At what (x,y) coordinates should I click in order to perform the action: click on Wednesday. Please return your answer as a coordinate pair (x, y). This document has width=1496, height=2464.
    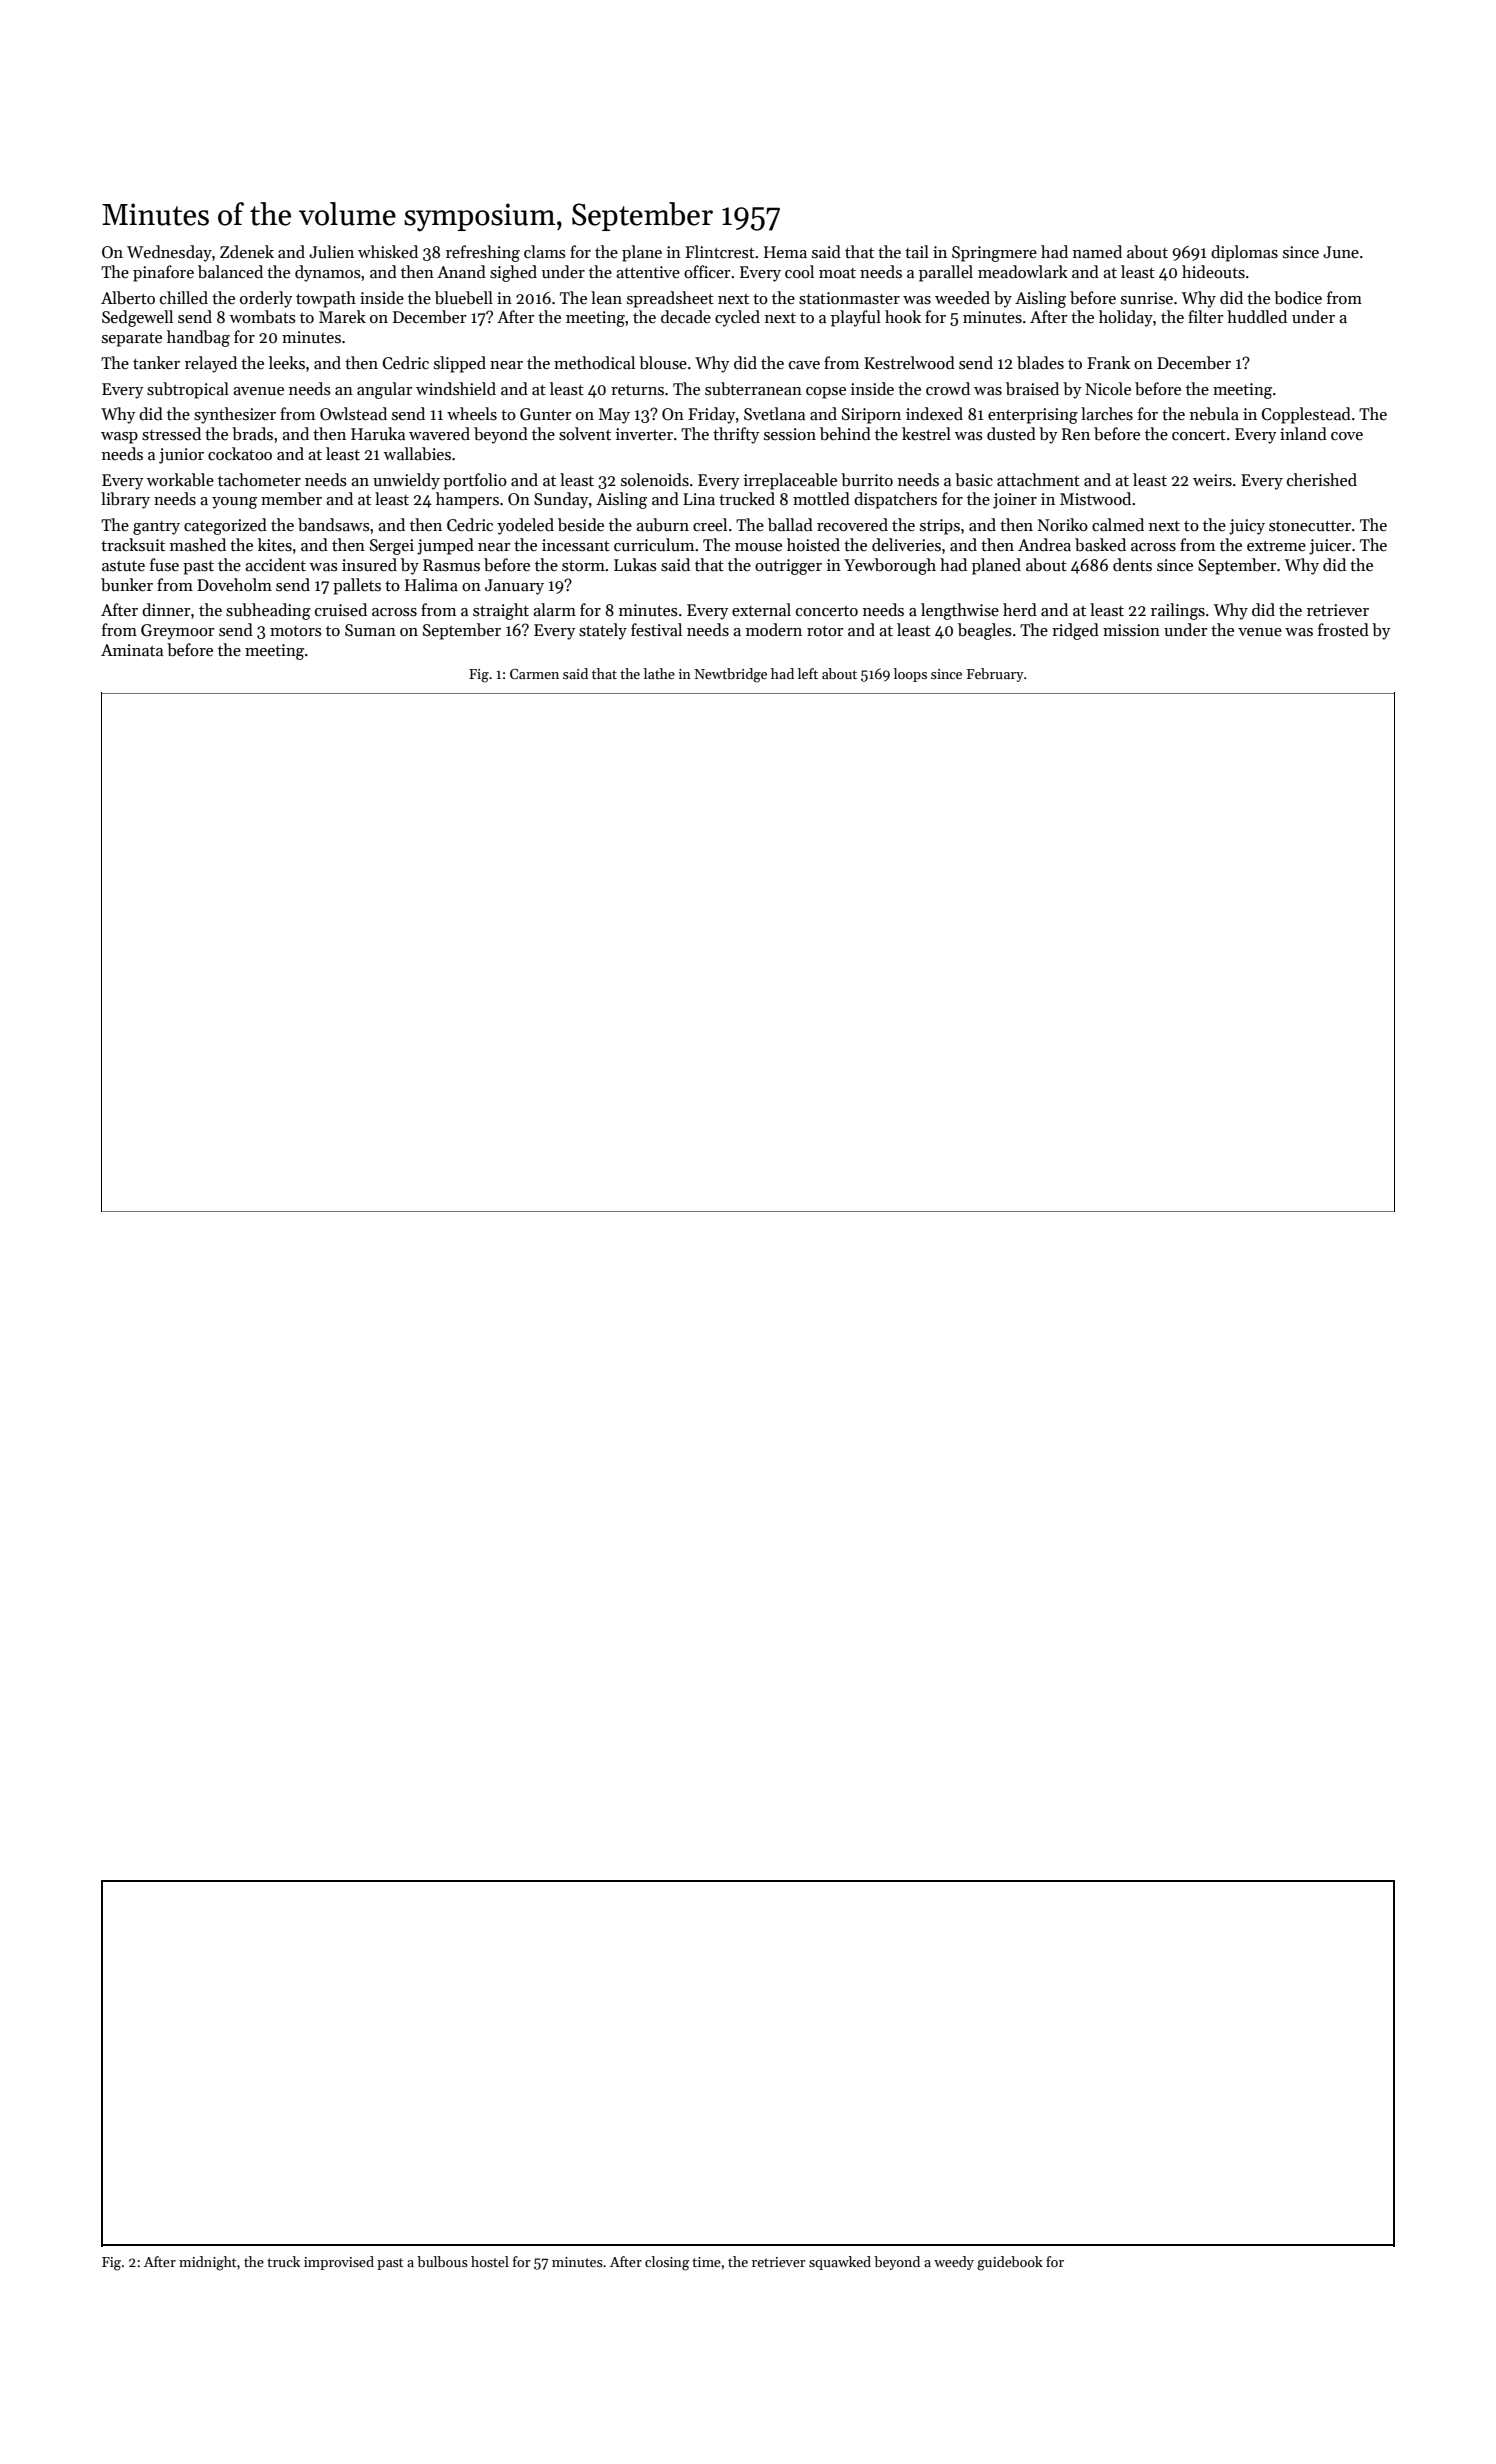
    Looking at the image, I should click on (169, 253).
